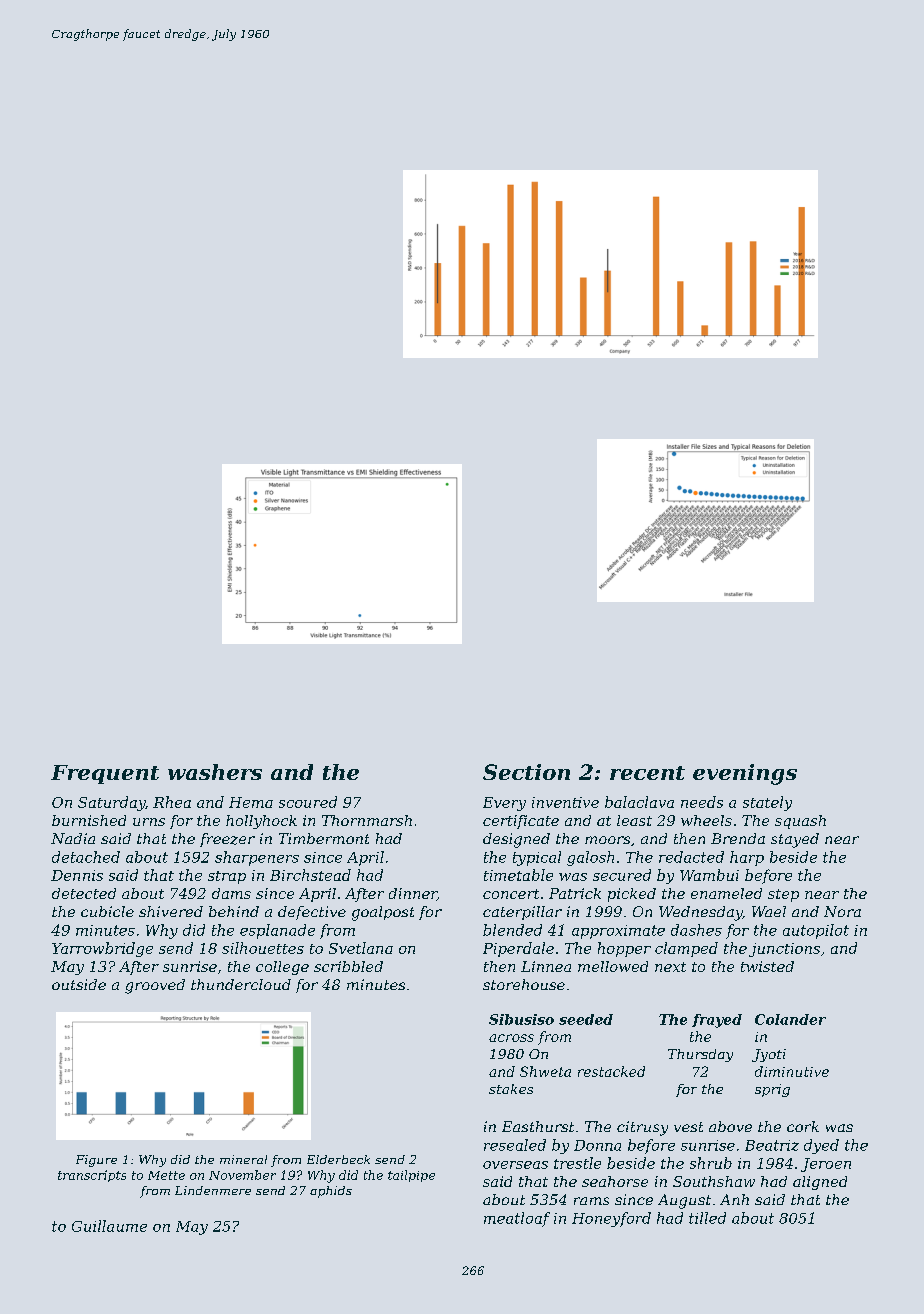 This document has width=924, height=1314. I want to click on Section, so click(526, 772).
